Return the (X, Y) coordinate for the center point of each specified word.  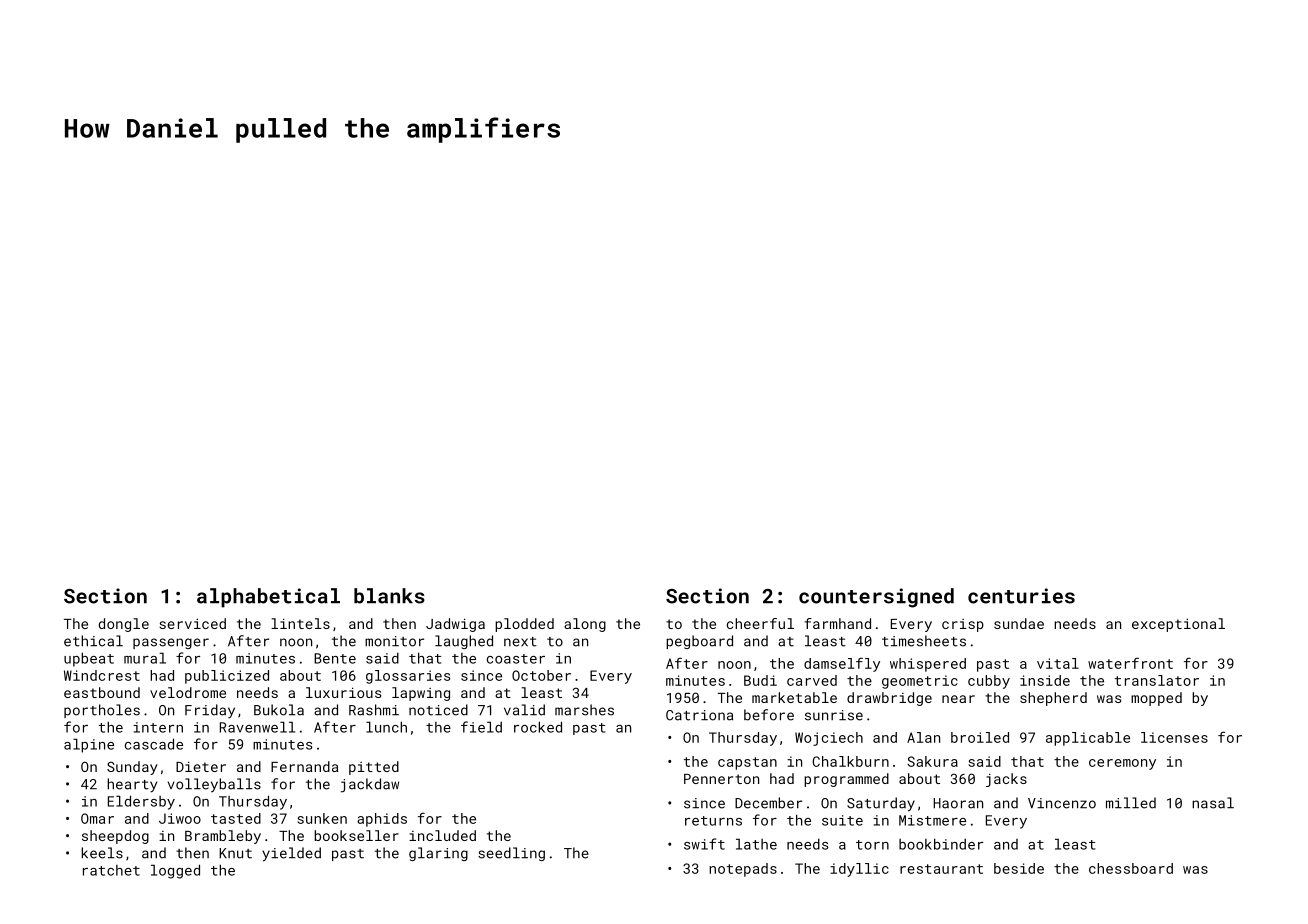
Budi (760, 680)
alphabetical (268, 598)
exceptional (1178, 625)
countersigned (876, 598)
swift (704, 844)
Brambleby (223, 837)
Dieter (201, 766)
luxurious (343, 692)
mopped (1156, 699)
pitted (374, 768)
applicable (1088, 739)
